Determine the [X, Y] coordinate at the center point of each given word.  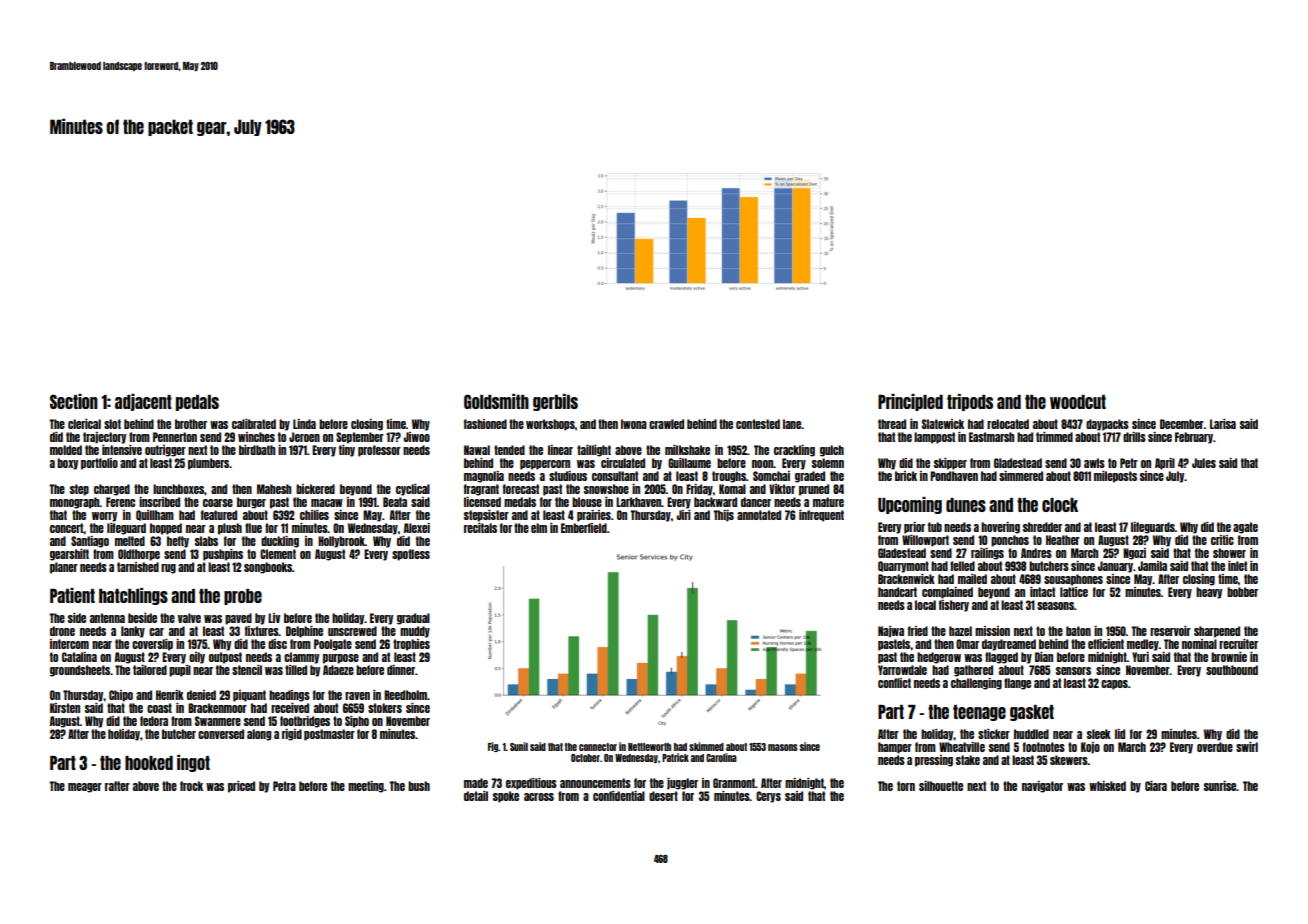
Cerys [768, 797]
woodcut [1078, 402]
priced [241, 787]
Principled [910, 402]
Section [74, 401]
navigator [1042, 787]
